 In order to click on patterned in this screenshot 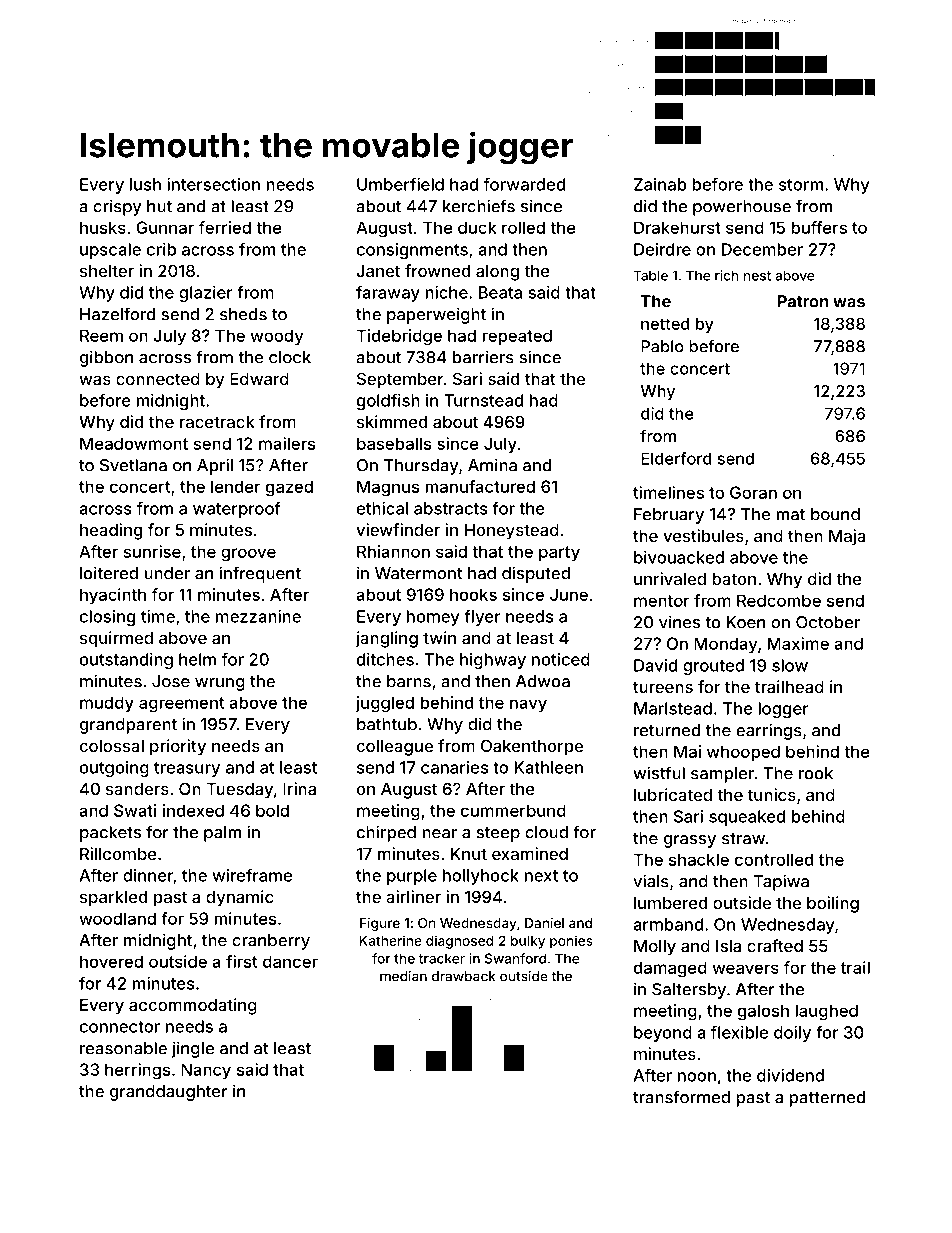, I will do `click(827, 1099)`.
